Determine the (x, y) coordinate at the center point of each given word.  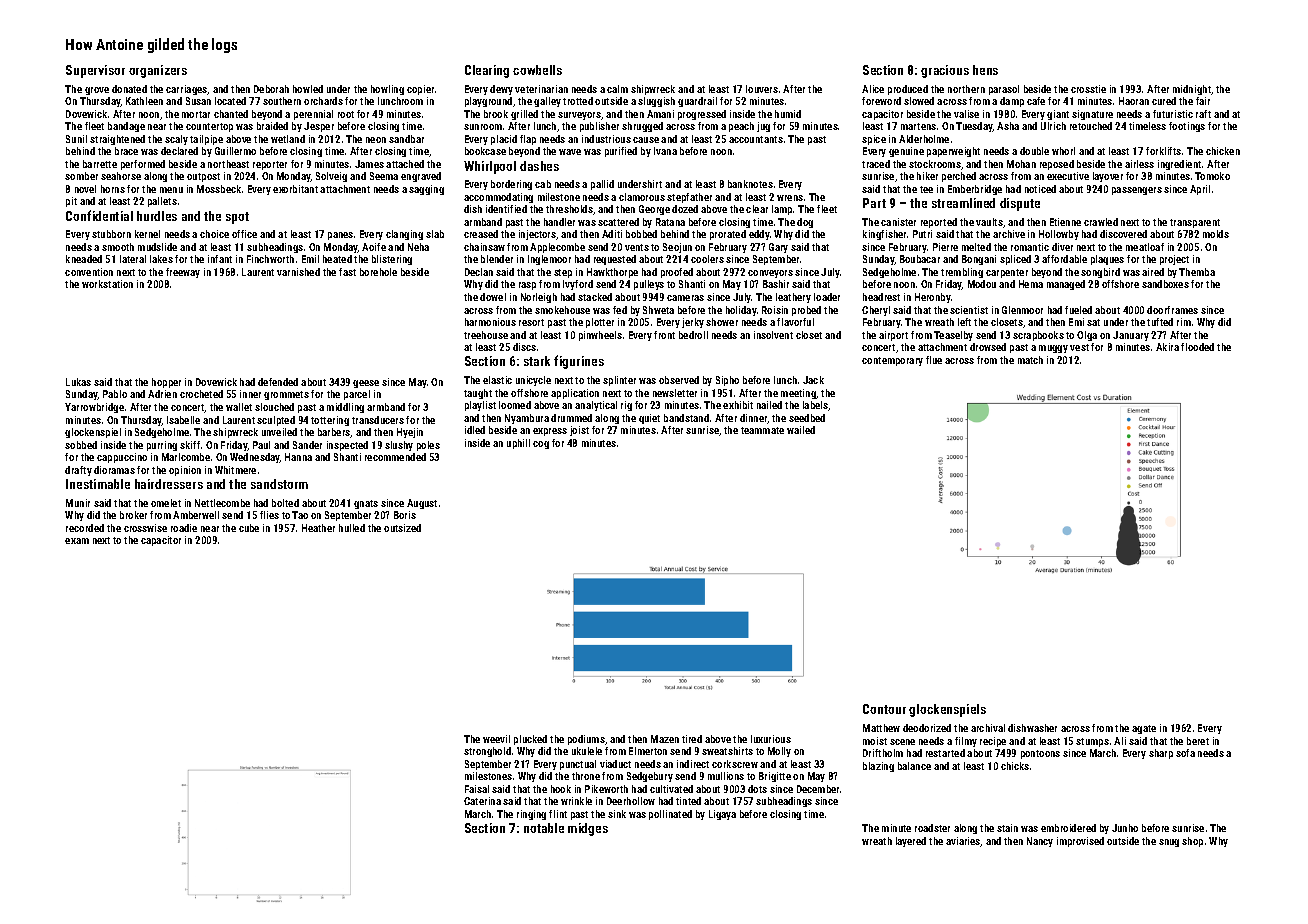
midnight (1192, 90)
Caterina (482, 801)
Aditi (612, 234)
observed (679, 380)
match (1030, 360)
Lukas (78, 382)
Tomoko (1212, 176)
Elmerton (648, 751)
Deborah (271, 89)
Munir (78, 503)
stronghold (487, 752)
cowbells (537, 70)
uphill (518, 444)
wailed (801, 430)
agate (1144, 729)
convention (89, 272)
